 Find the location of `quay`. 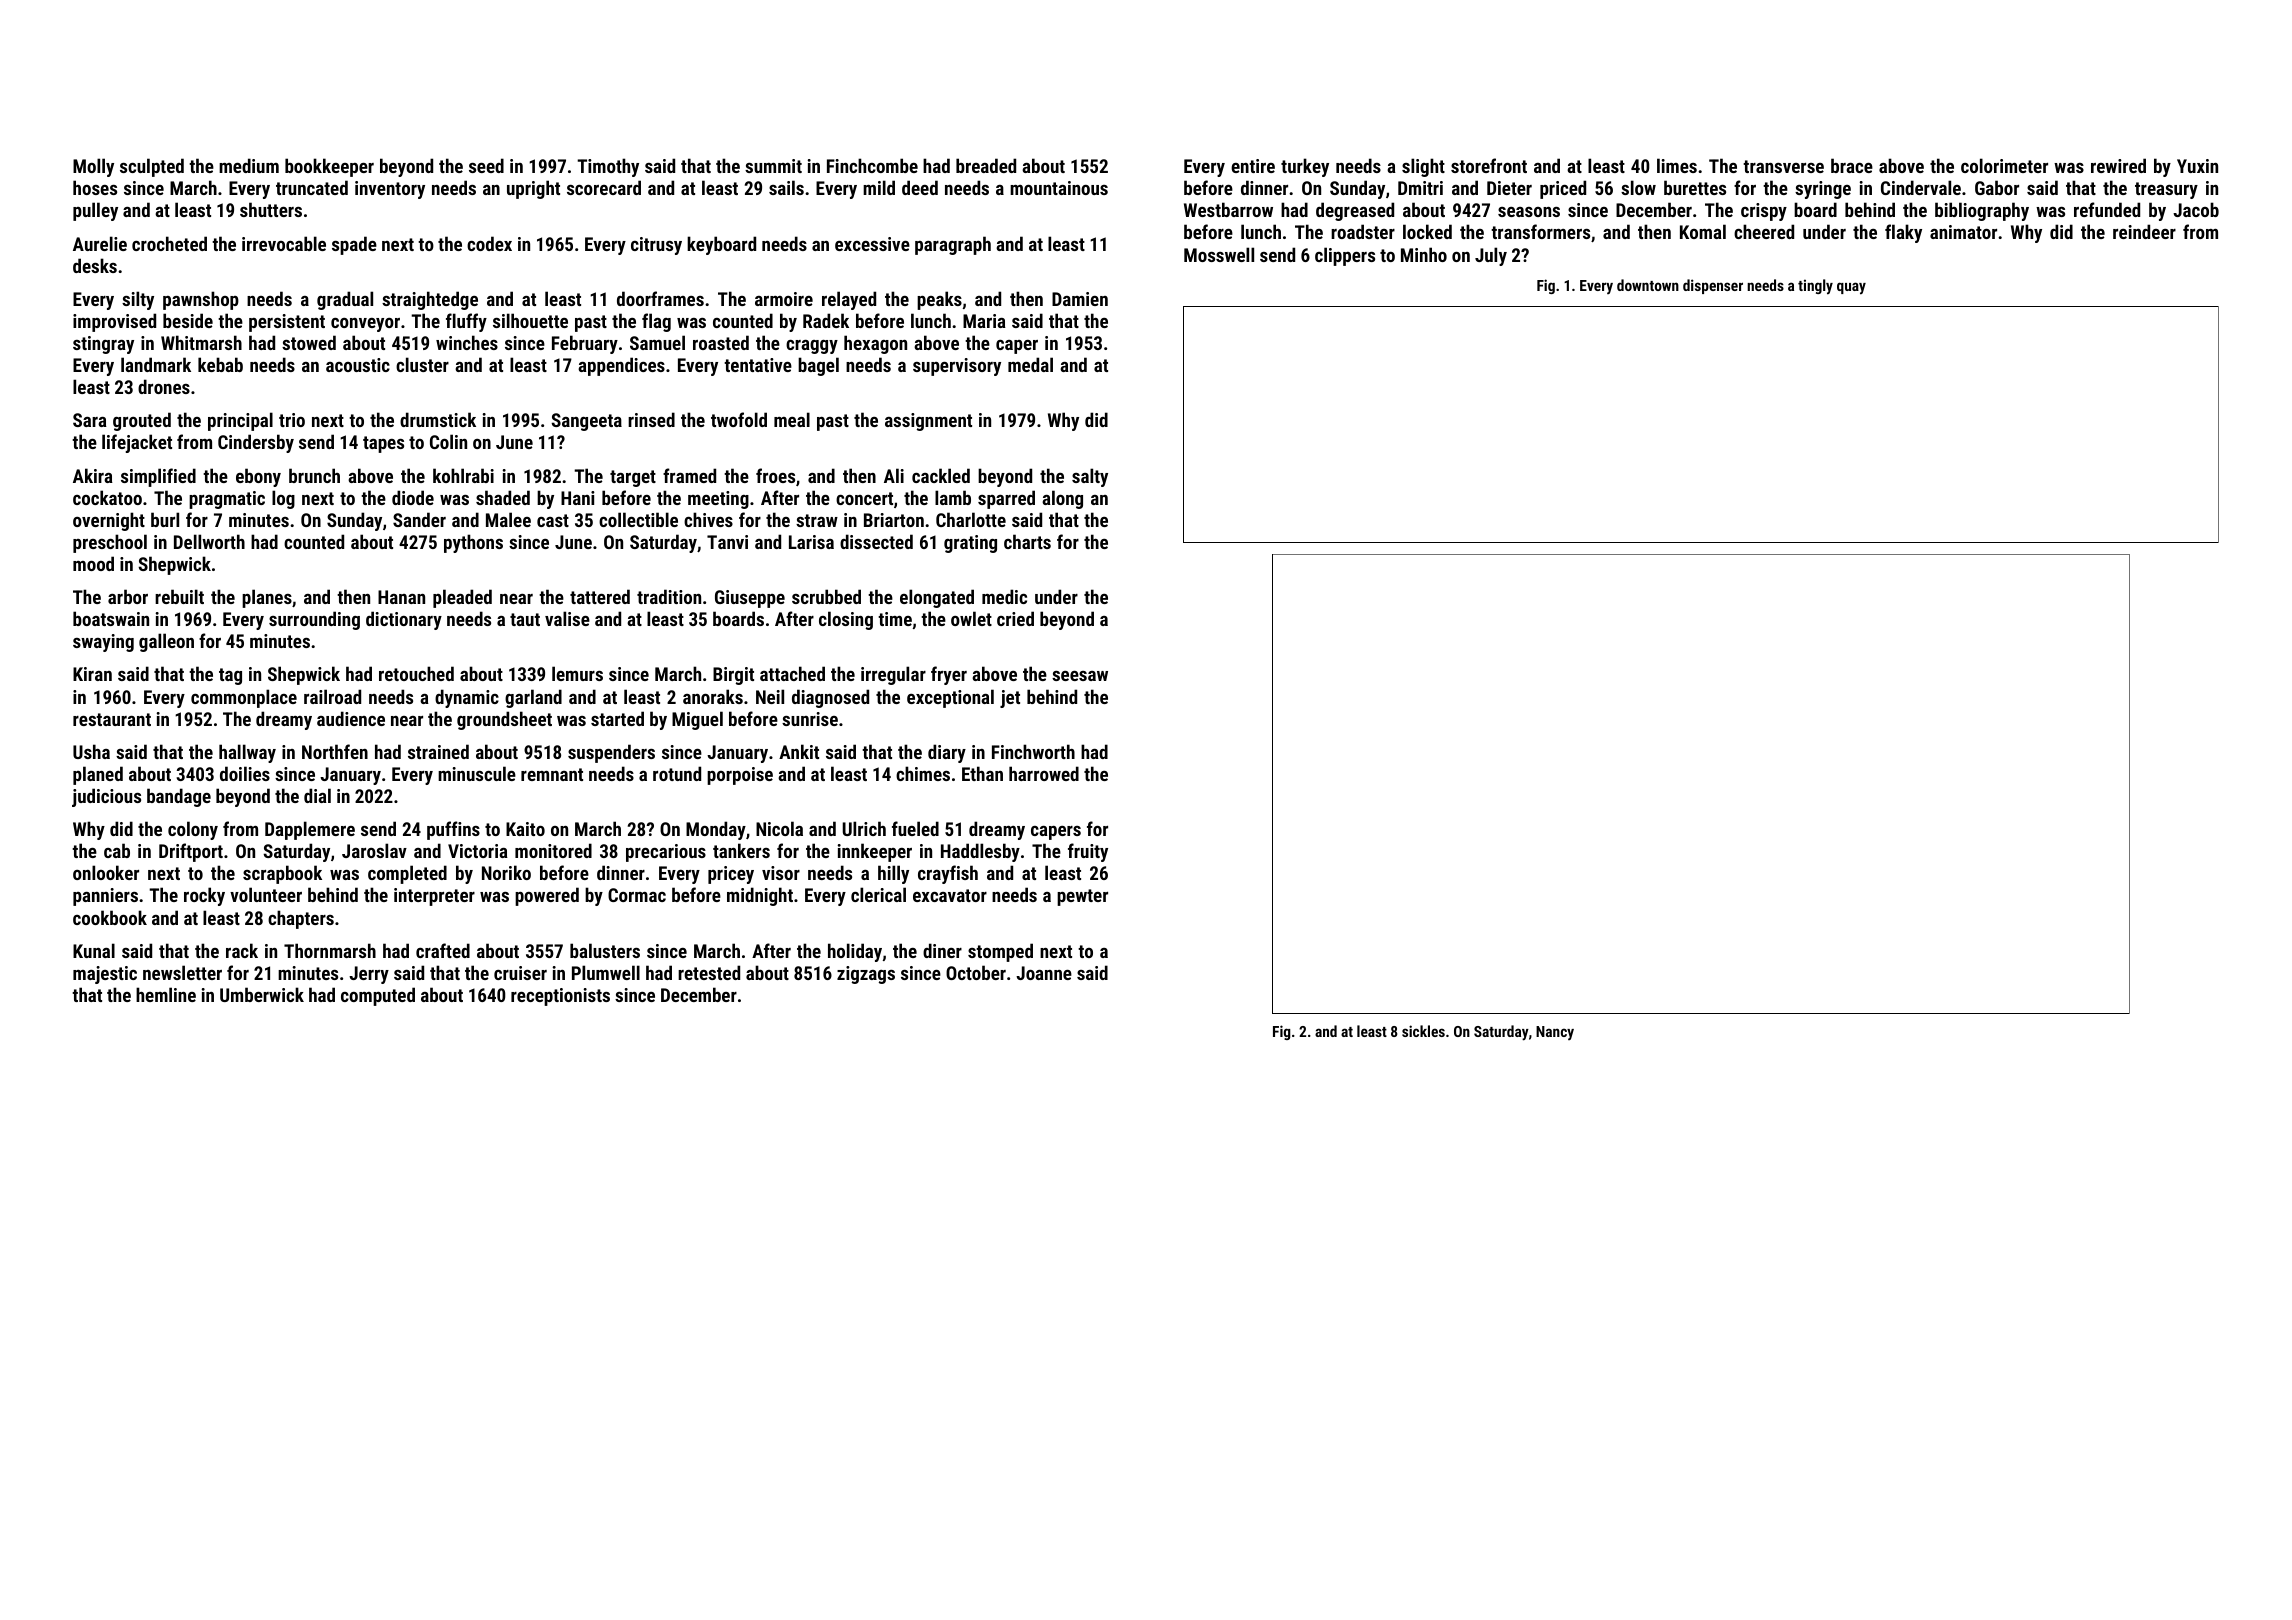

quay is located at coordinates (1851, 288).
